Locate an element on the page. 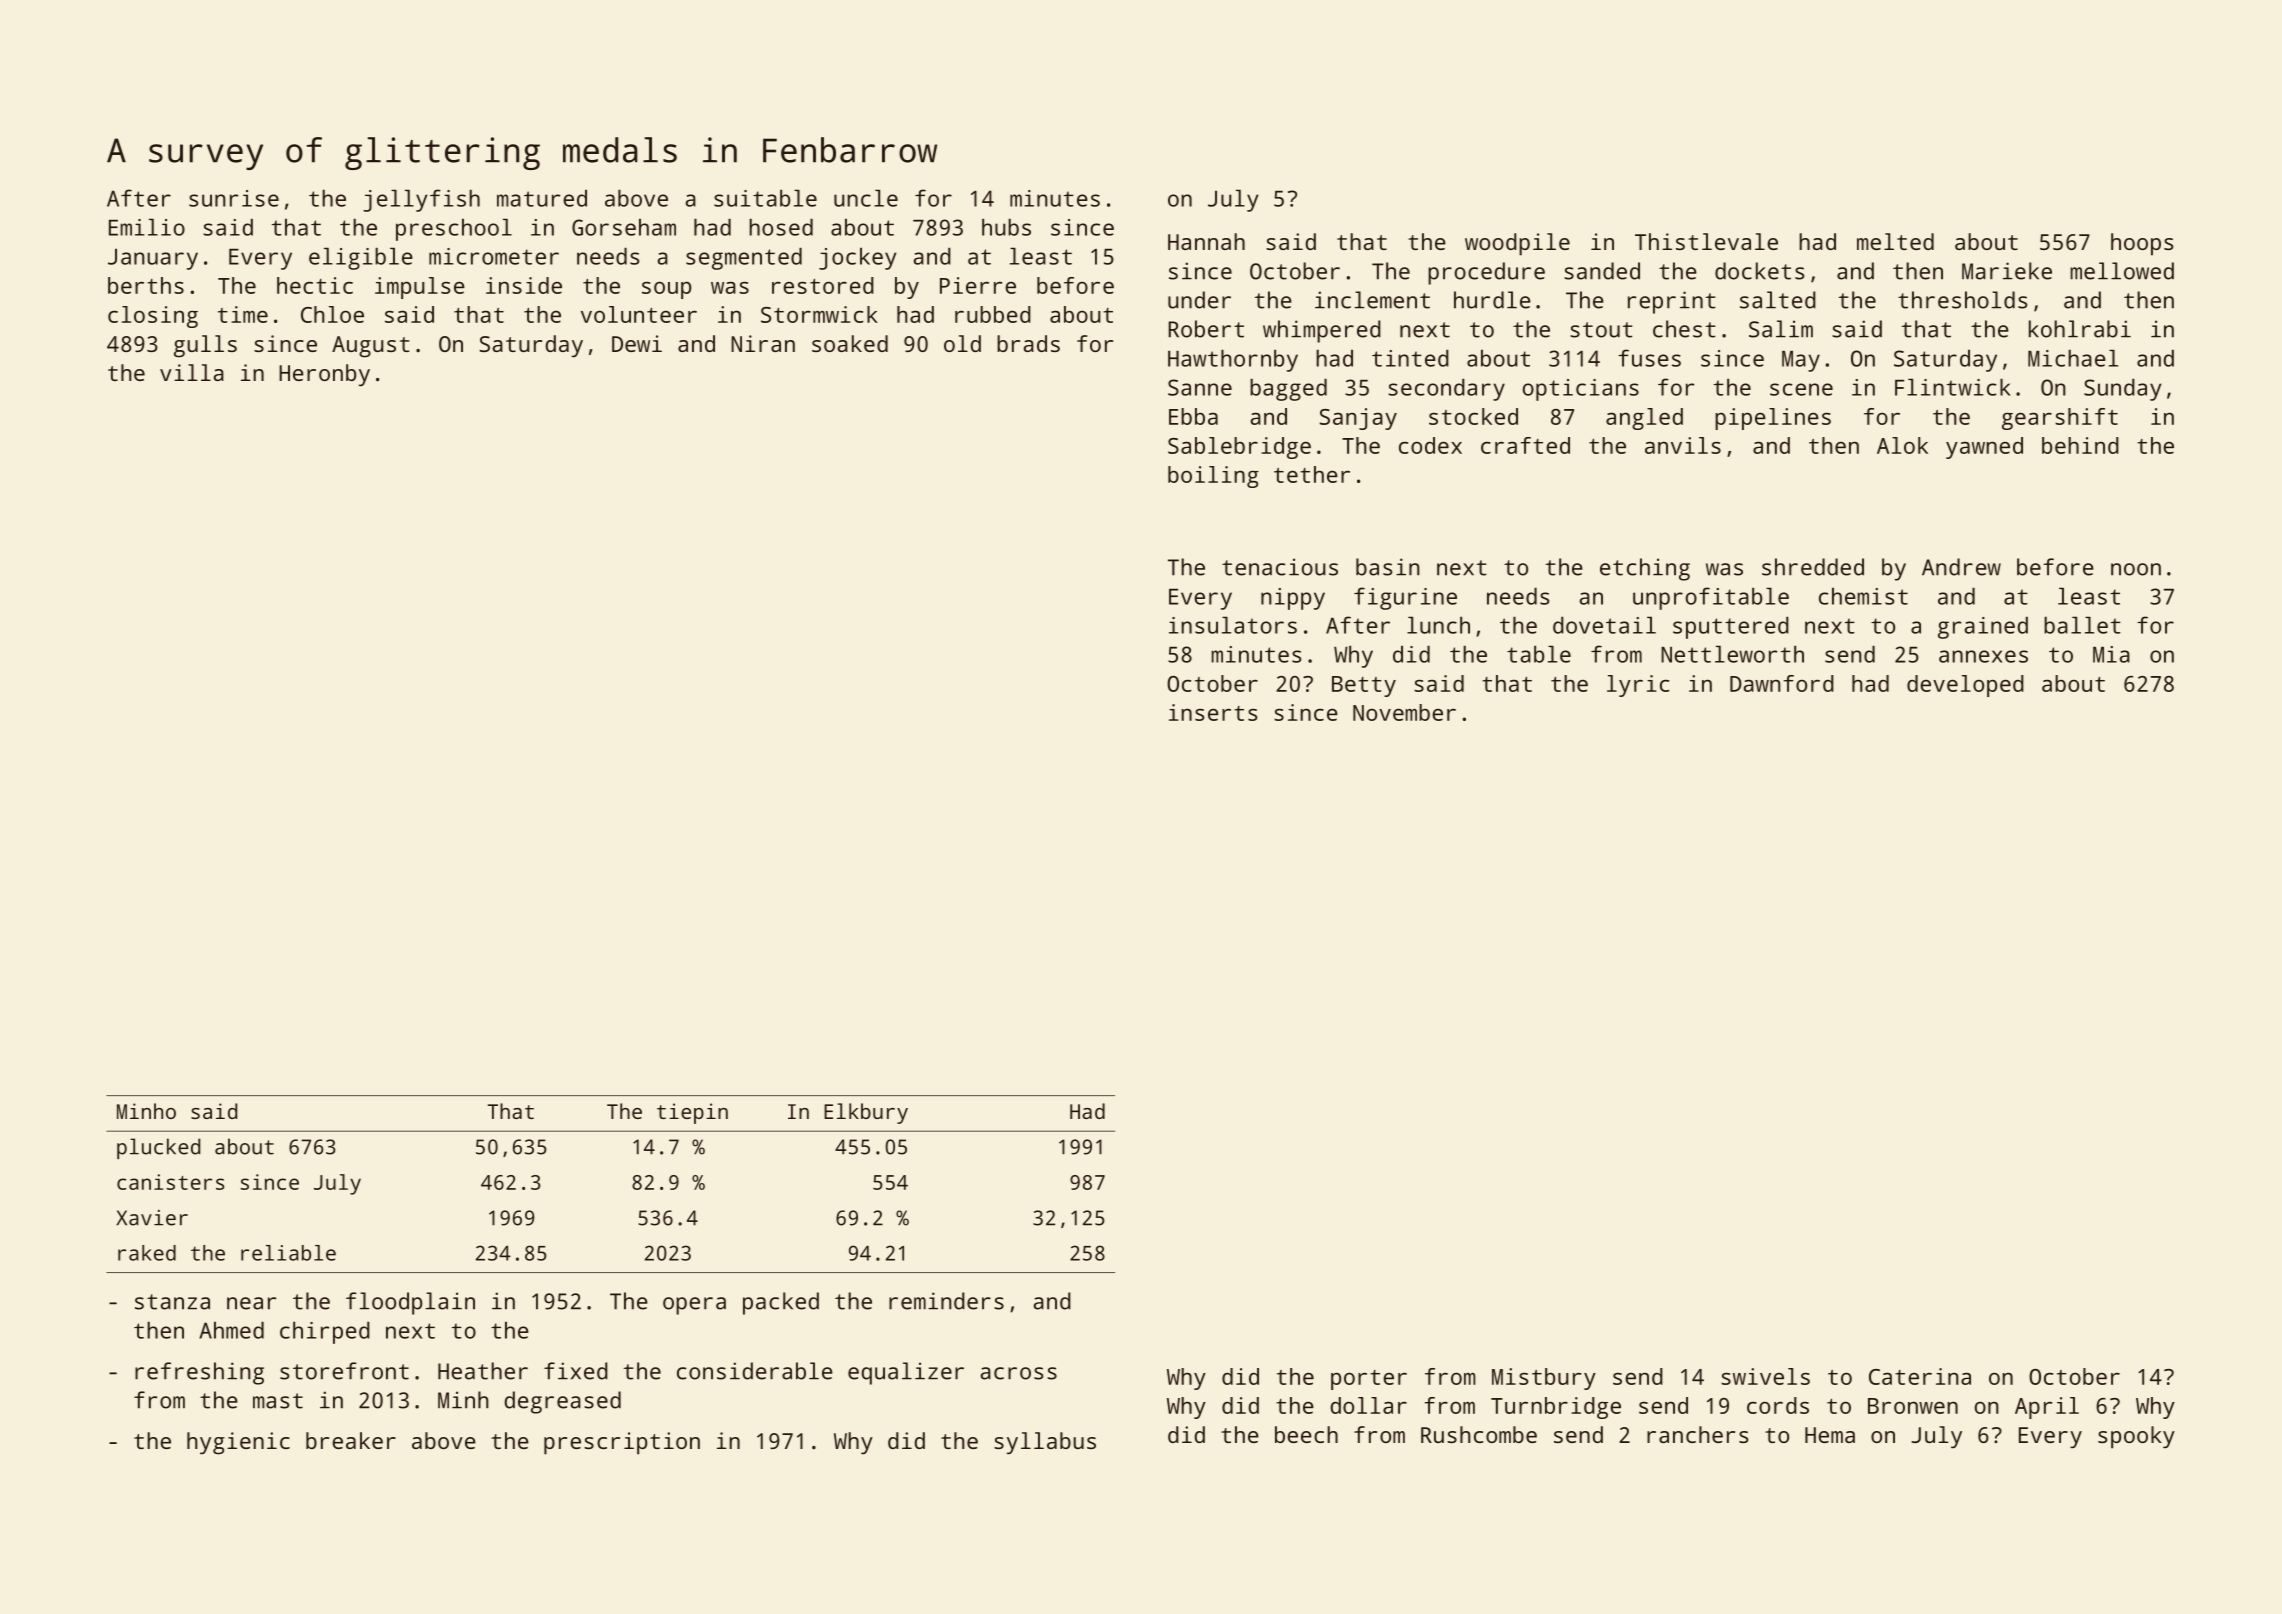 Image resolution: width=2282 pixels, height=1614 pixels. insulators is located at coordinates (1233, 625).
